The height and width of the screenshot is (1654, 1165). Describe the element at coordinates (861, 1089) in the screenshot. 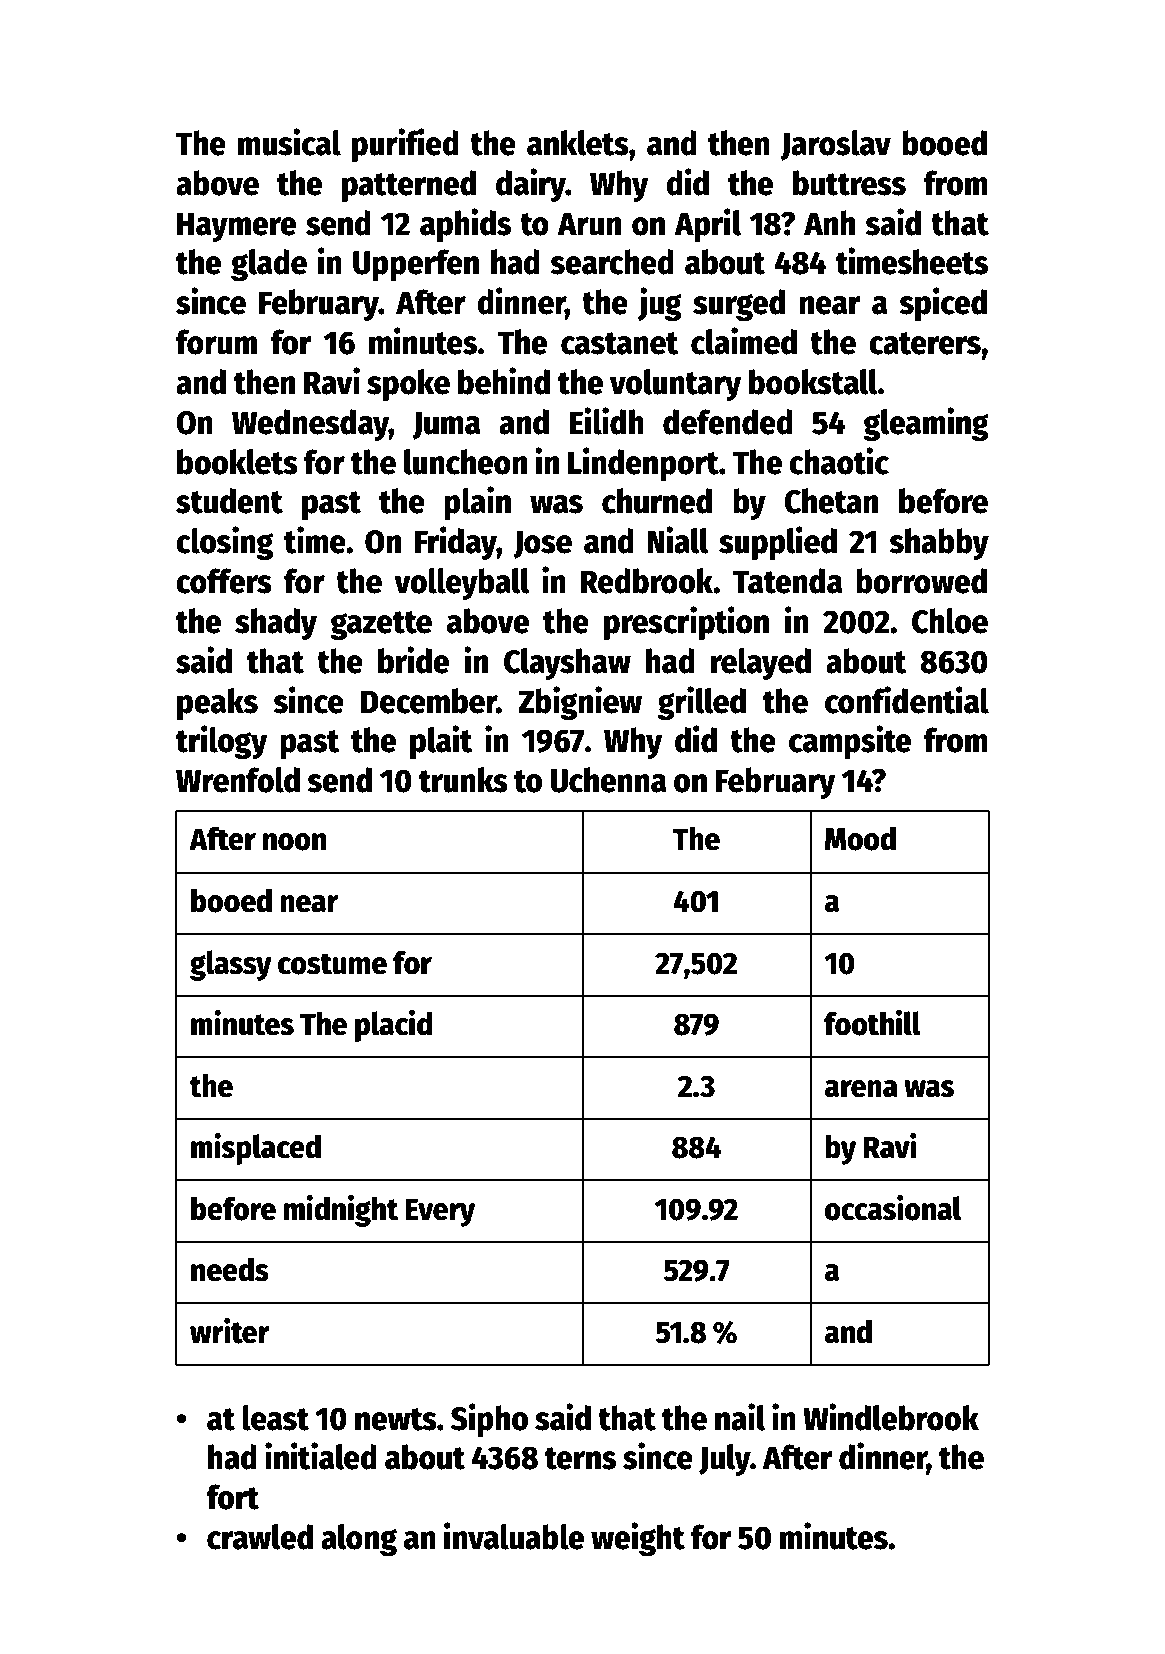

I see `arena` at that location.
